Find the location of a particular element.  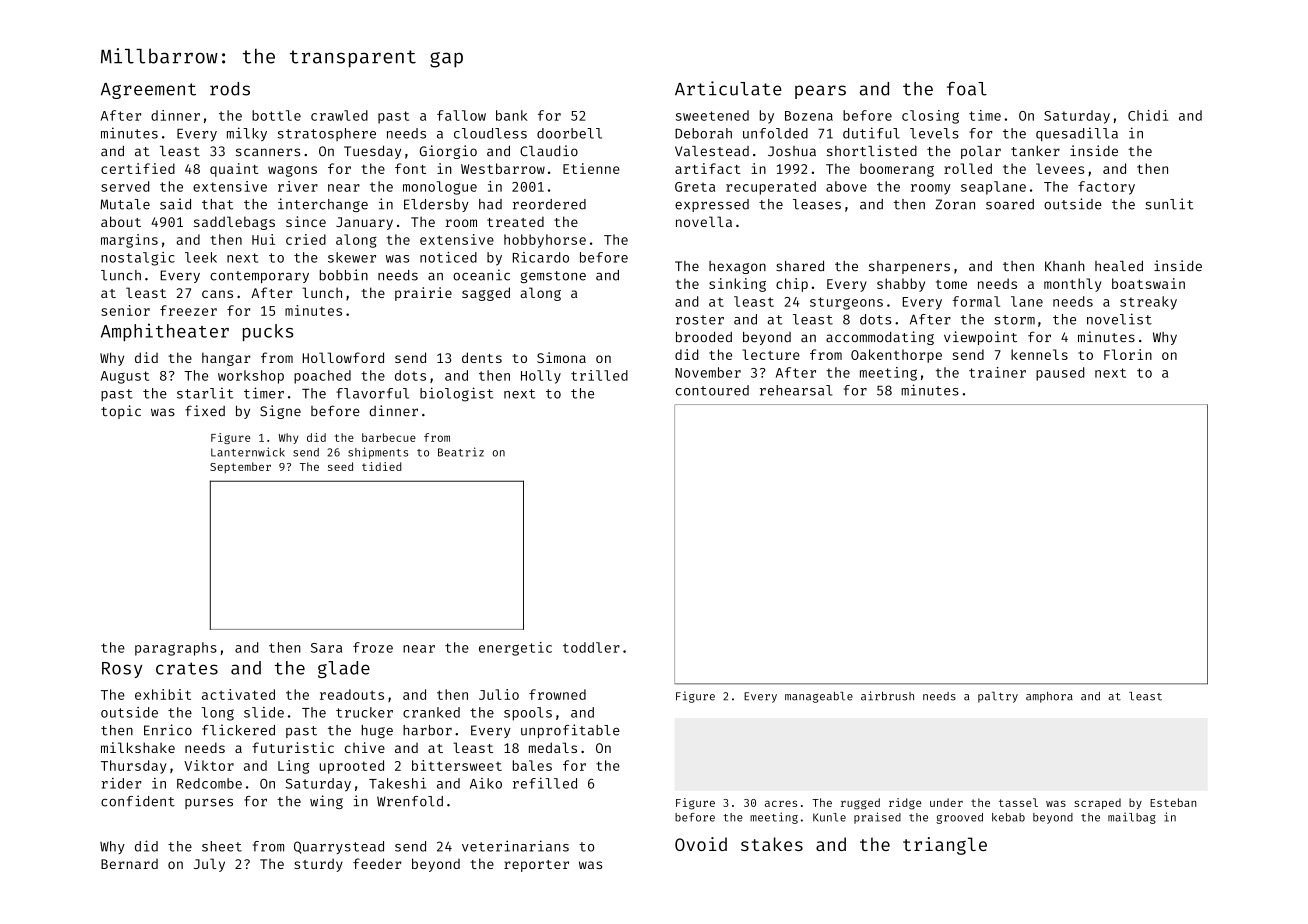

skewer is located at coordinates (352, 257).
